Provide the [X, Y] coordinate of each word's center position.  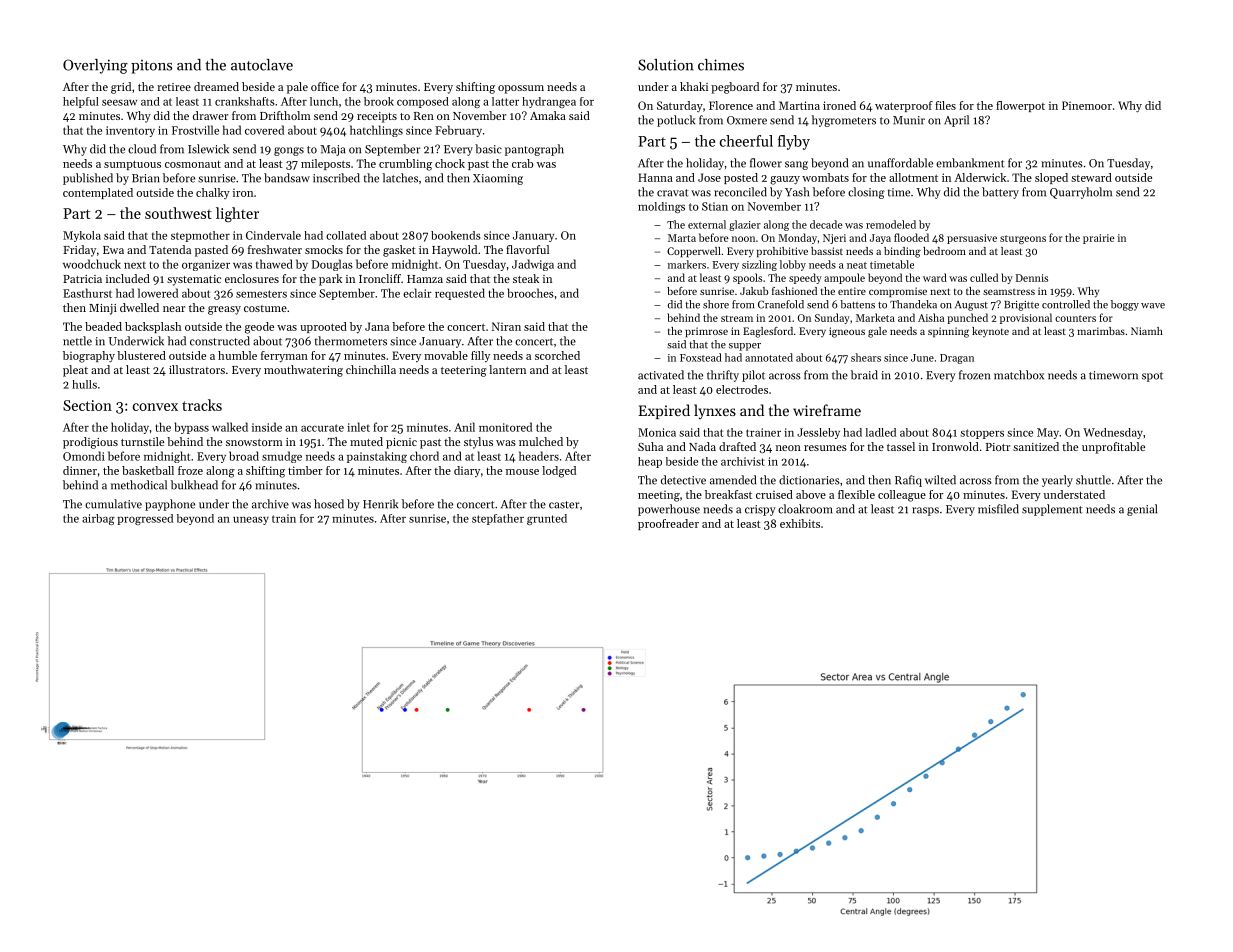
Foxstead [701, 357]
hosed [329, 504]
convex [155, 407]
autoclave [262, 65]
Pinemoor [1087, 105]
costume [265, 308]
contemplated [98, 193]
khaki [694, 86]
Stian [715, 206]
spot [1152, 377]
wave [1153, 306]
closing [866, 193]
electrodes [742, 389]
